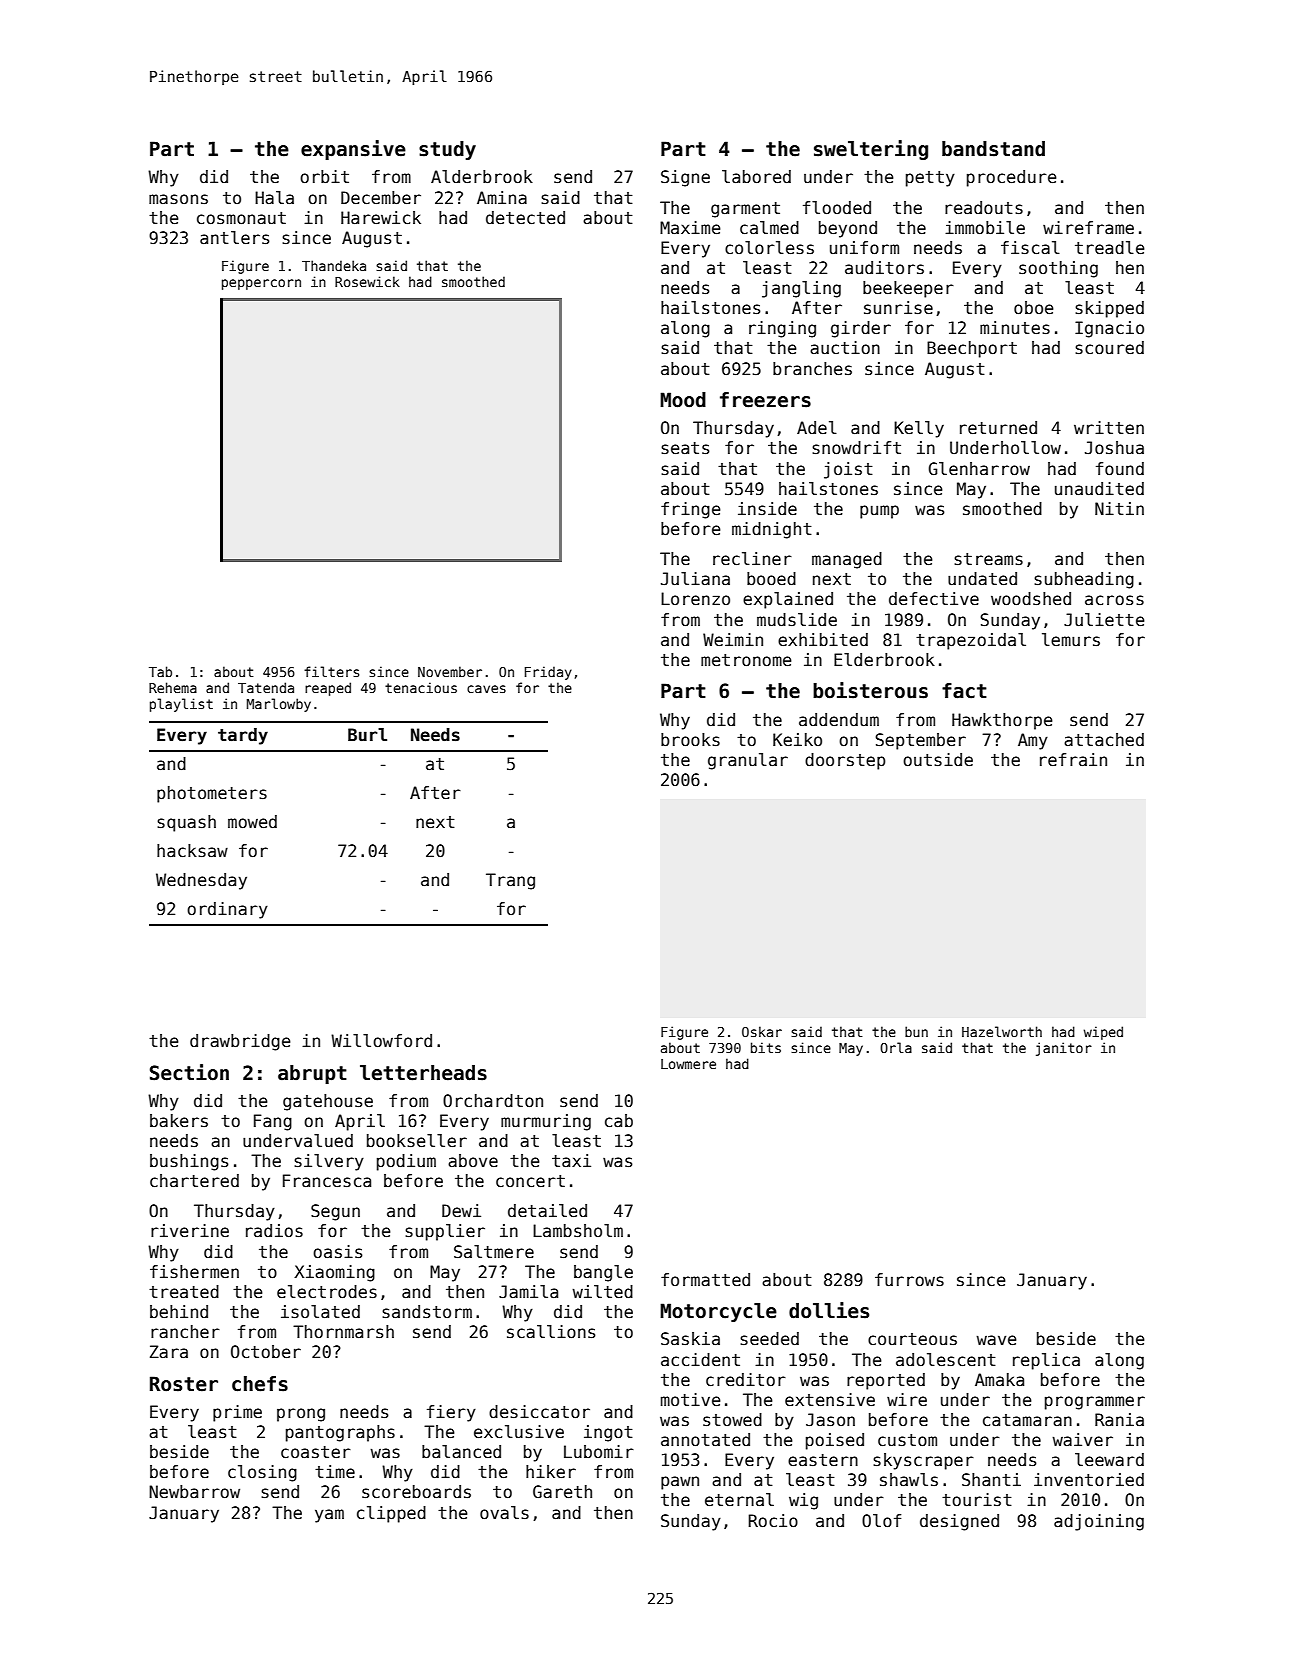 This screenshot has width=1294, height=1674. I want to click on ordinary, so click(227, 910).
